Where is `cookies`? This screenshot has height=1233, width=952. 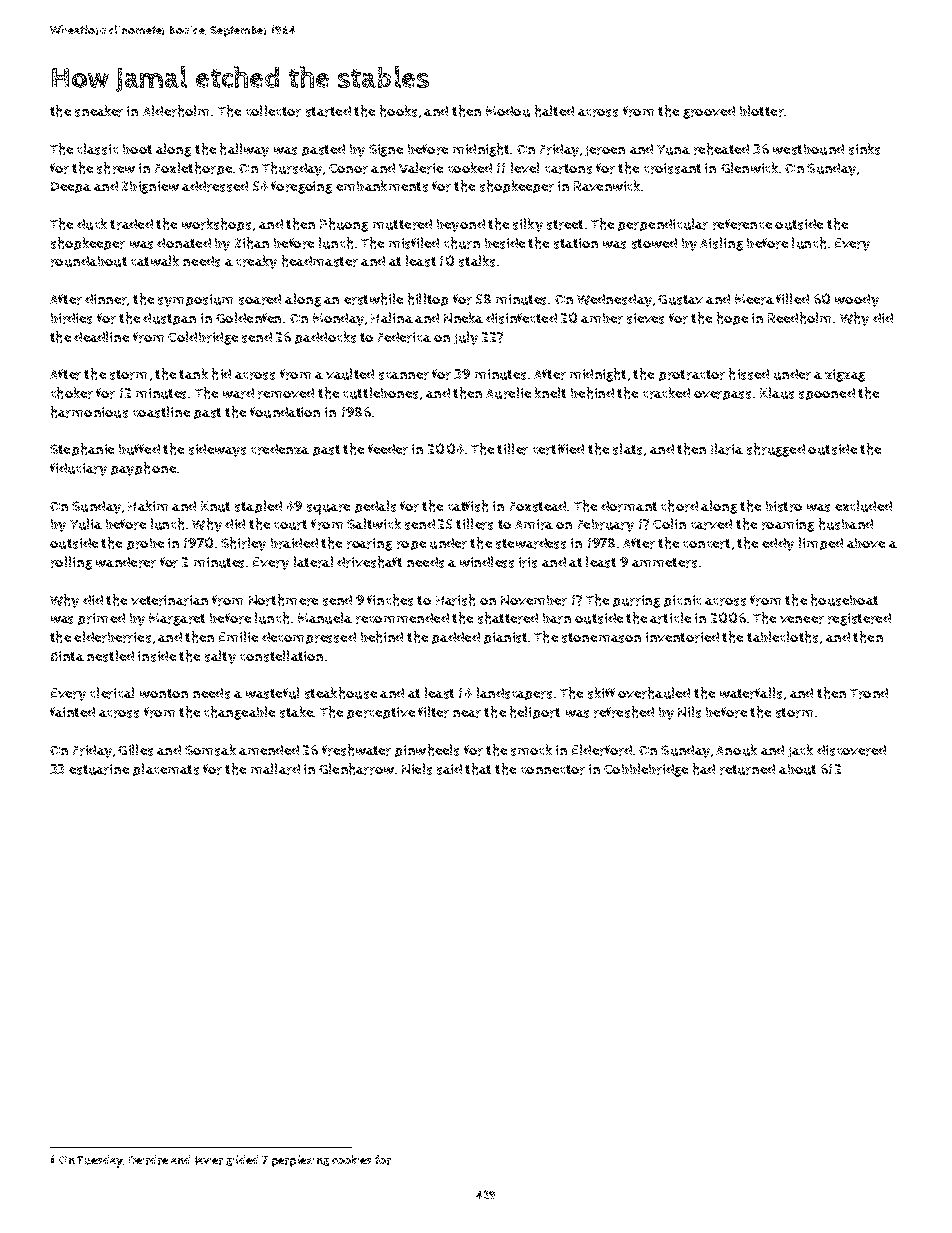 cookies is located at coordinates (351, 1159).
